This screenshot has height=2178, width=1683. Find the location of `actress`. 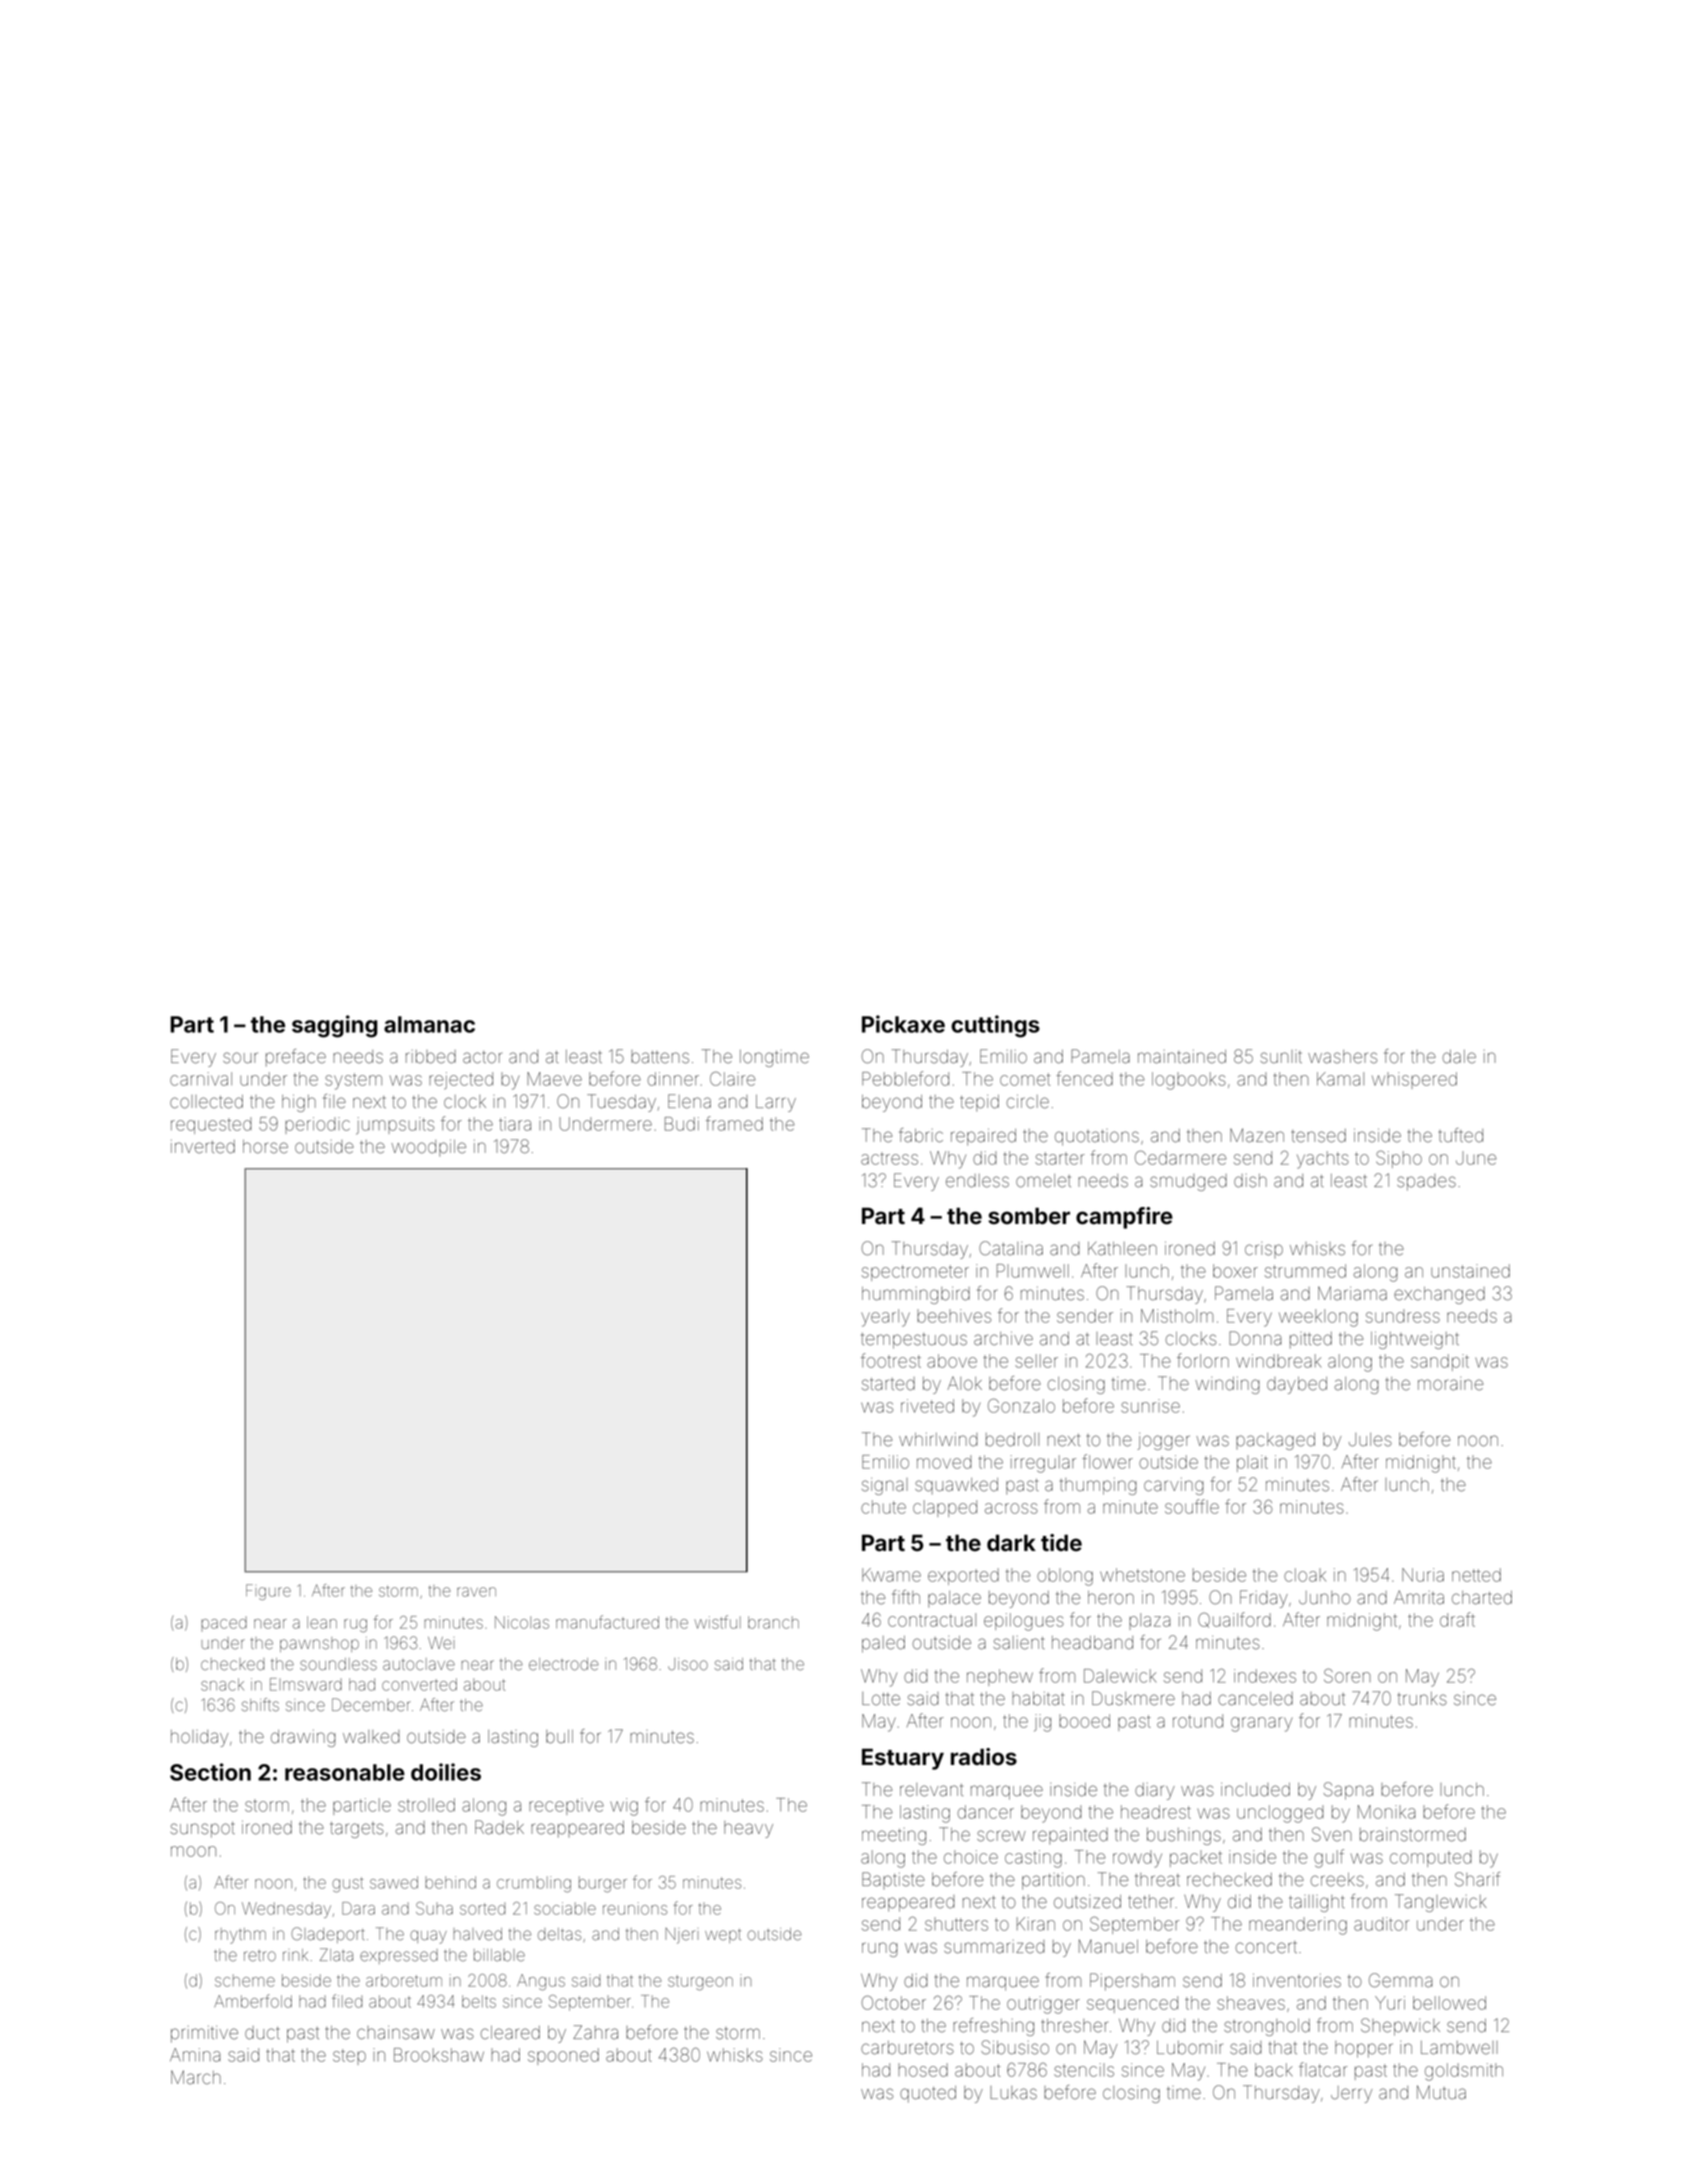

actress is located at coordinates (889, 1158).
